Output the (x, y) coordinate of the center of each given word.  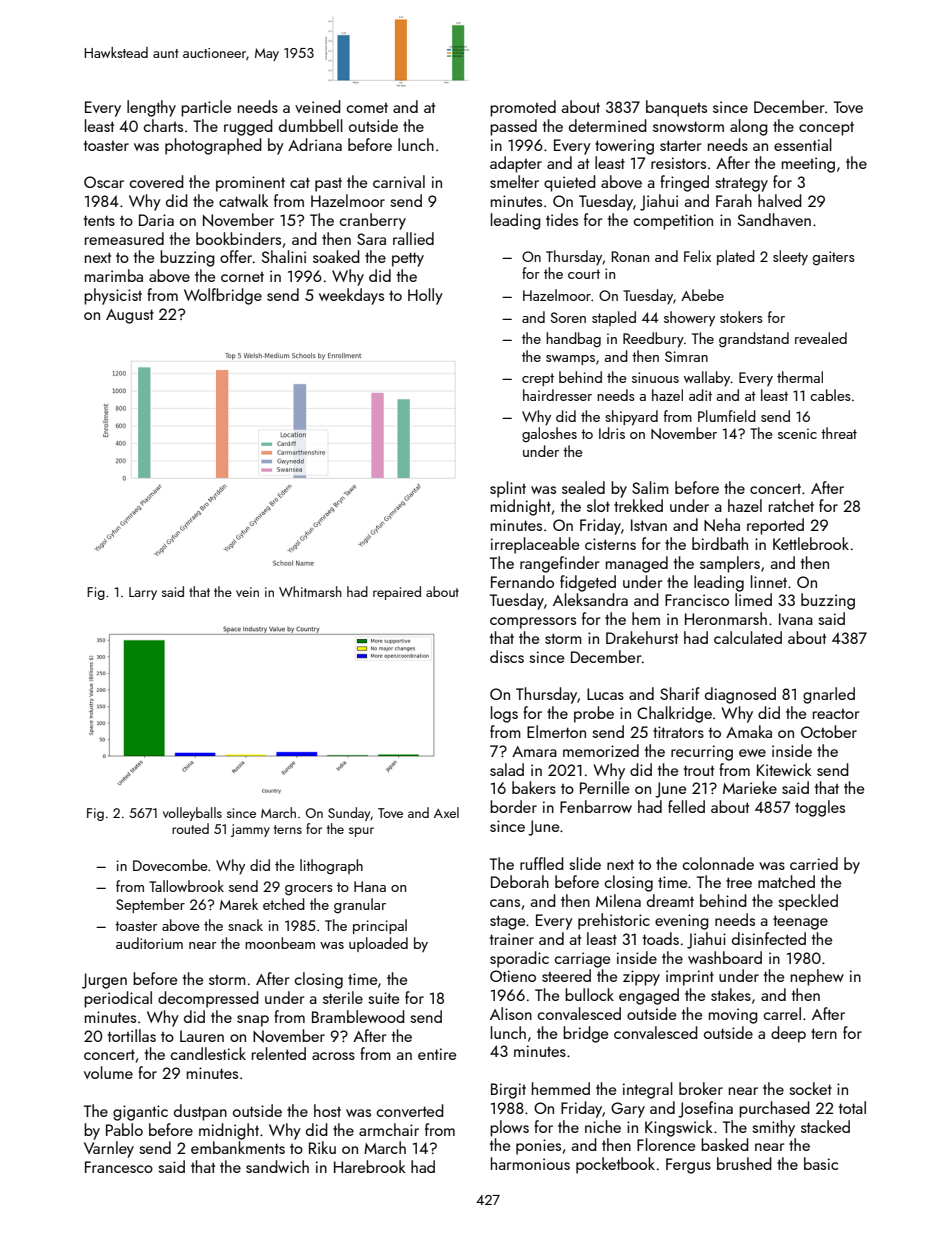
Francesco (119, 1167)
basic (821, 1163)
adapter (516, 164)
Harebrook (369, 1166)
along (749, 127)
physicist (113, 296)
